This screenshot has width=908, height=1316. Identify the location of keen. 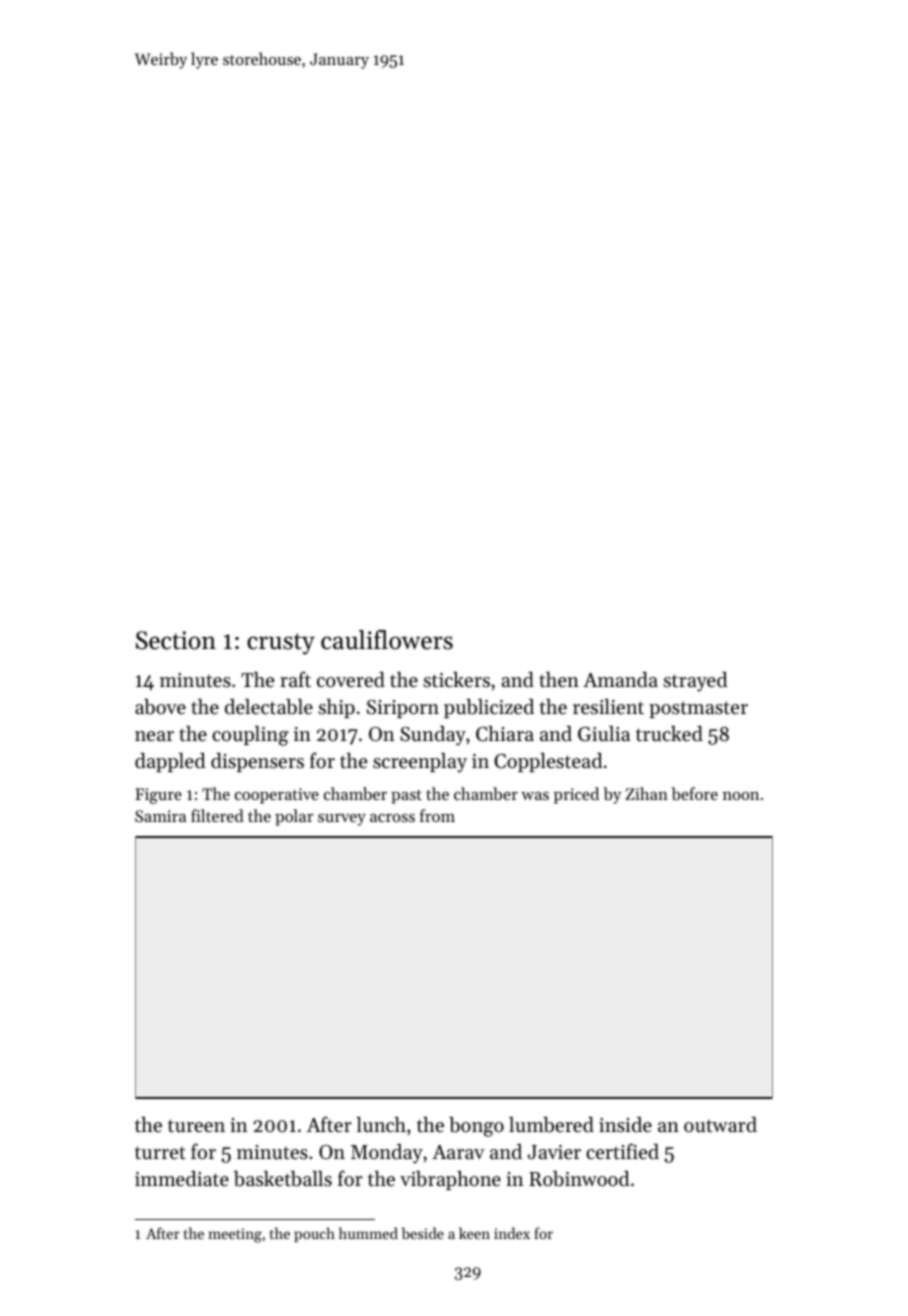
(474, 1233).
